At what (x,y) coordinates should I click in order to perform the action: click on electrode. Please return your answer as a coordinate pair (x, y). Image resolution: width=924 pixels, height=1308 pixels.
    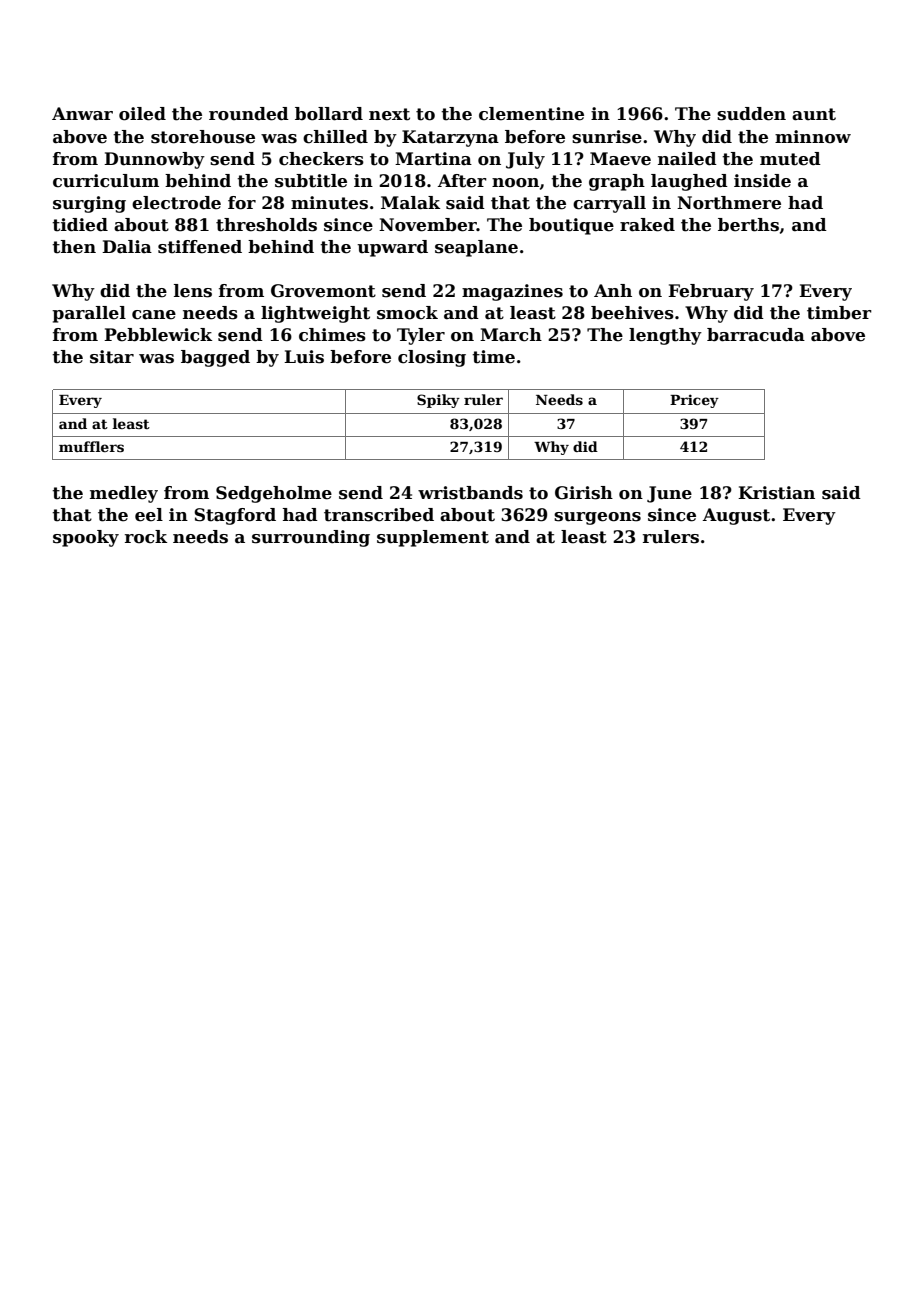
    Looking at the image, I should click on (176, 203).
